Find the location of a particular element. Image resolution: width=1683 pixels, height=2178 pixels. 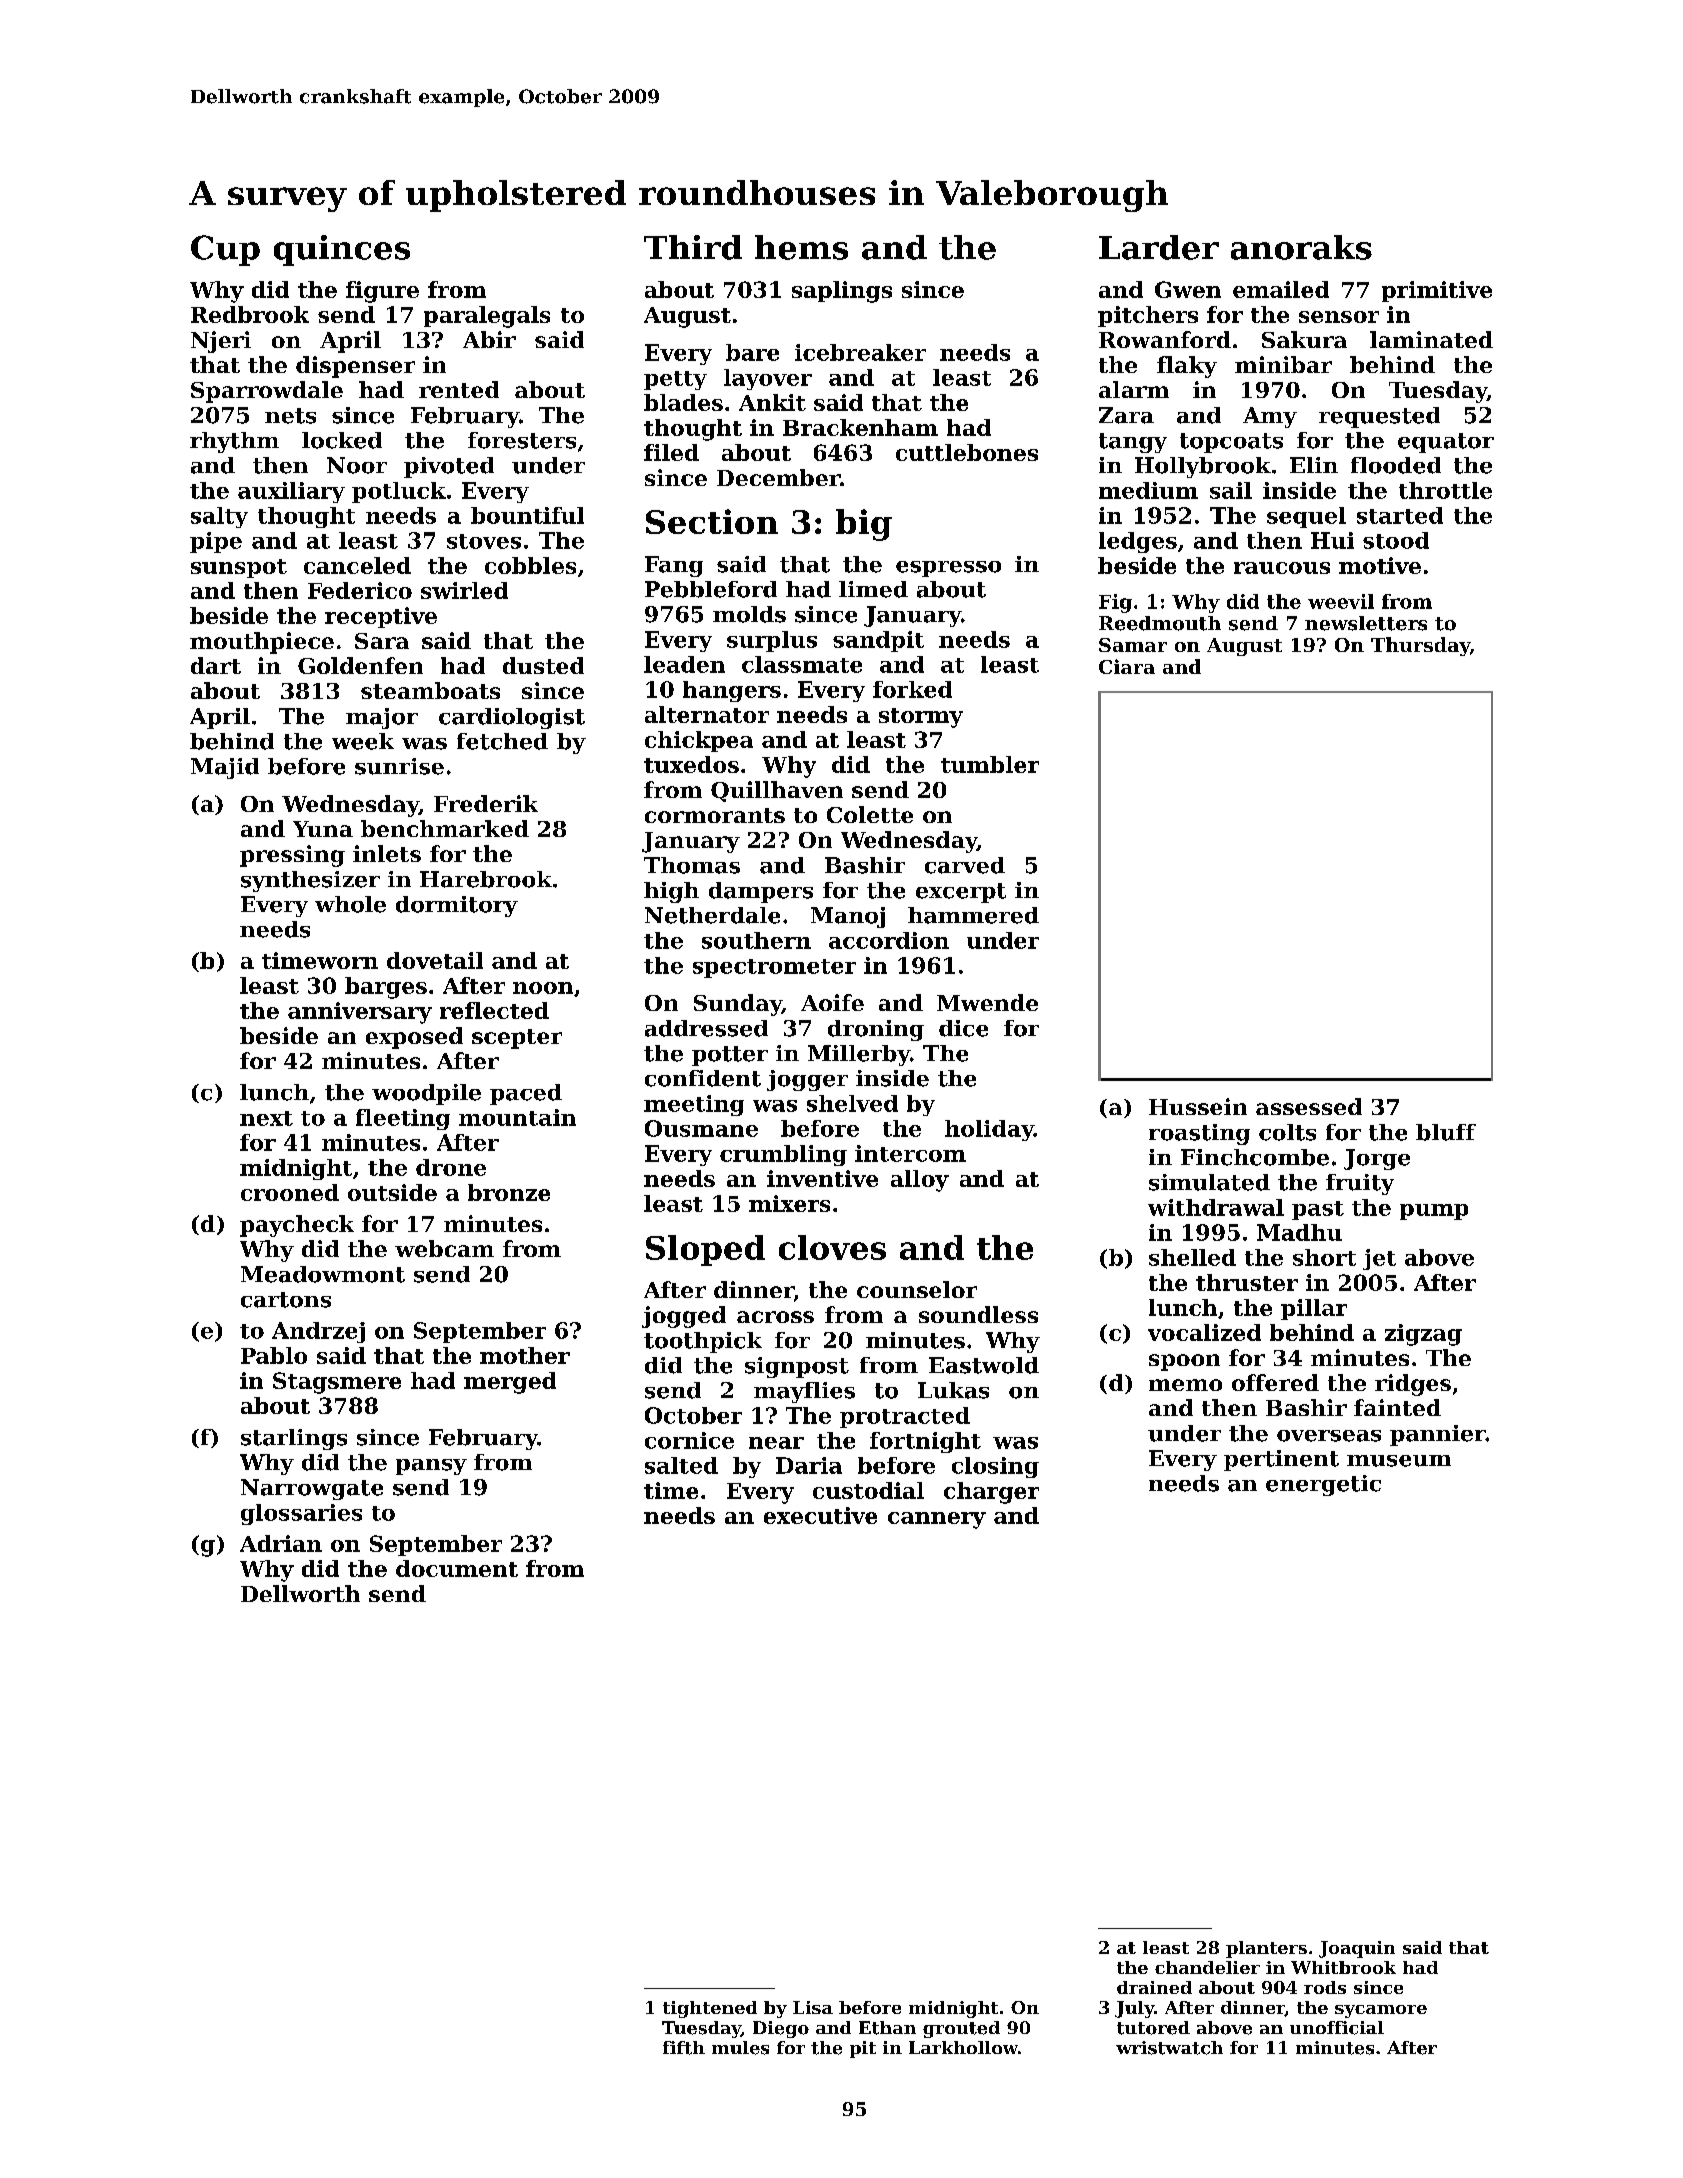

hammered is located at coordinates (973, 915).
